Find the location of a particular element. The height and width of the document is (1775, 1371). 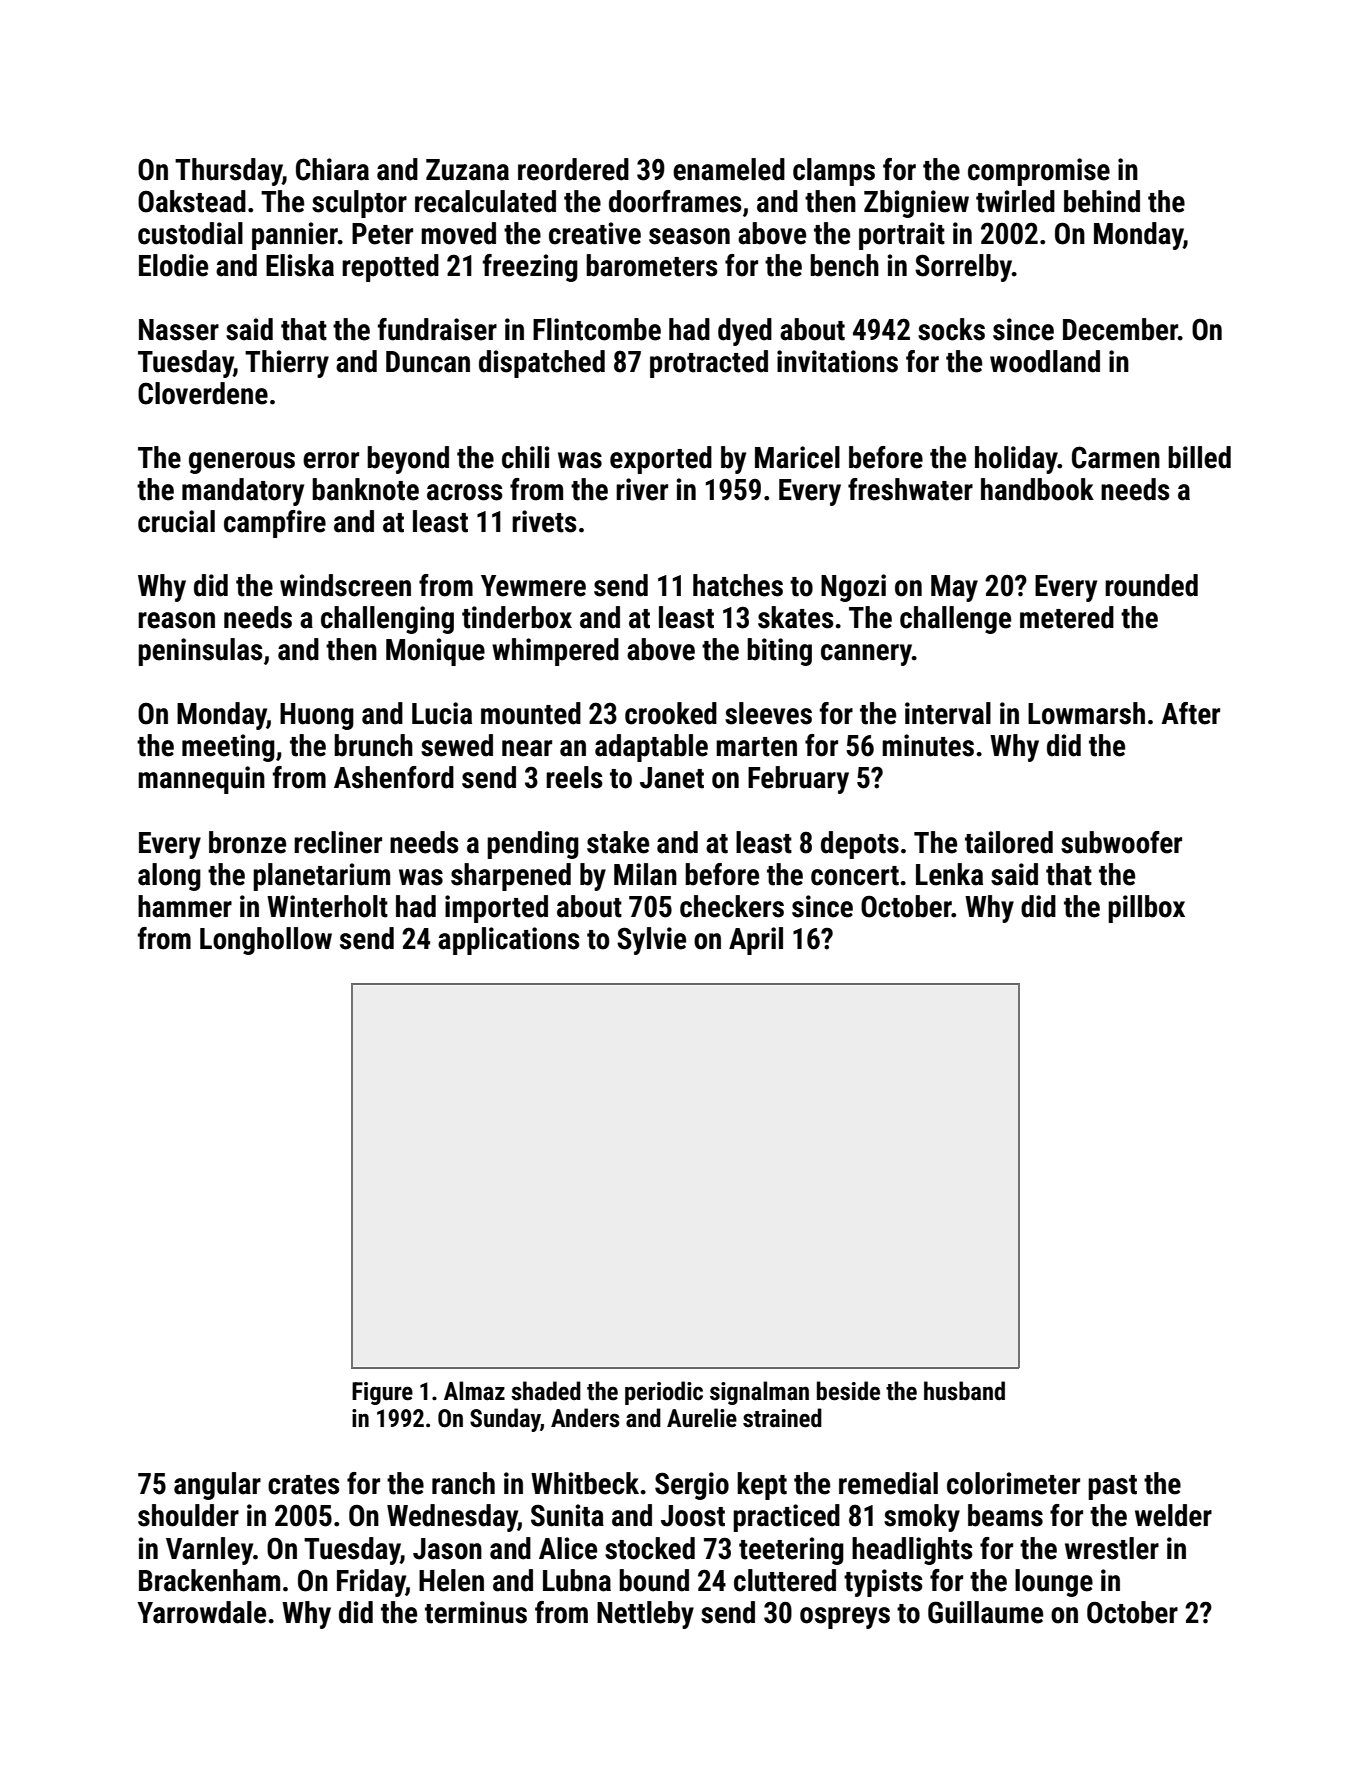

imported is located at coordinates (496, 909).
